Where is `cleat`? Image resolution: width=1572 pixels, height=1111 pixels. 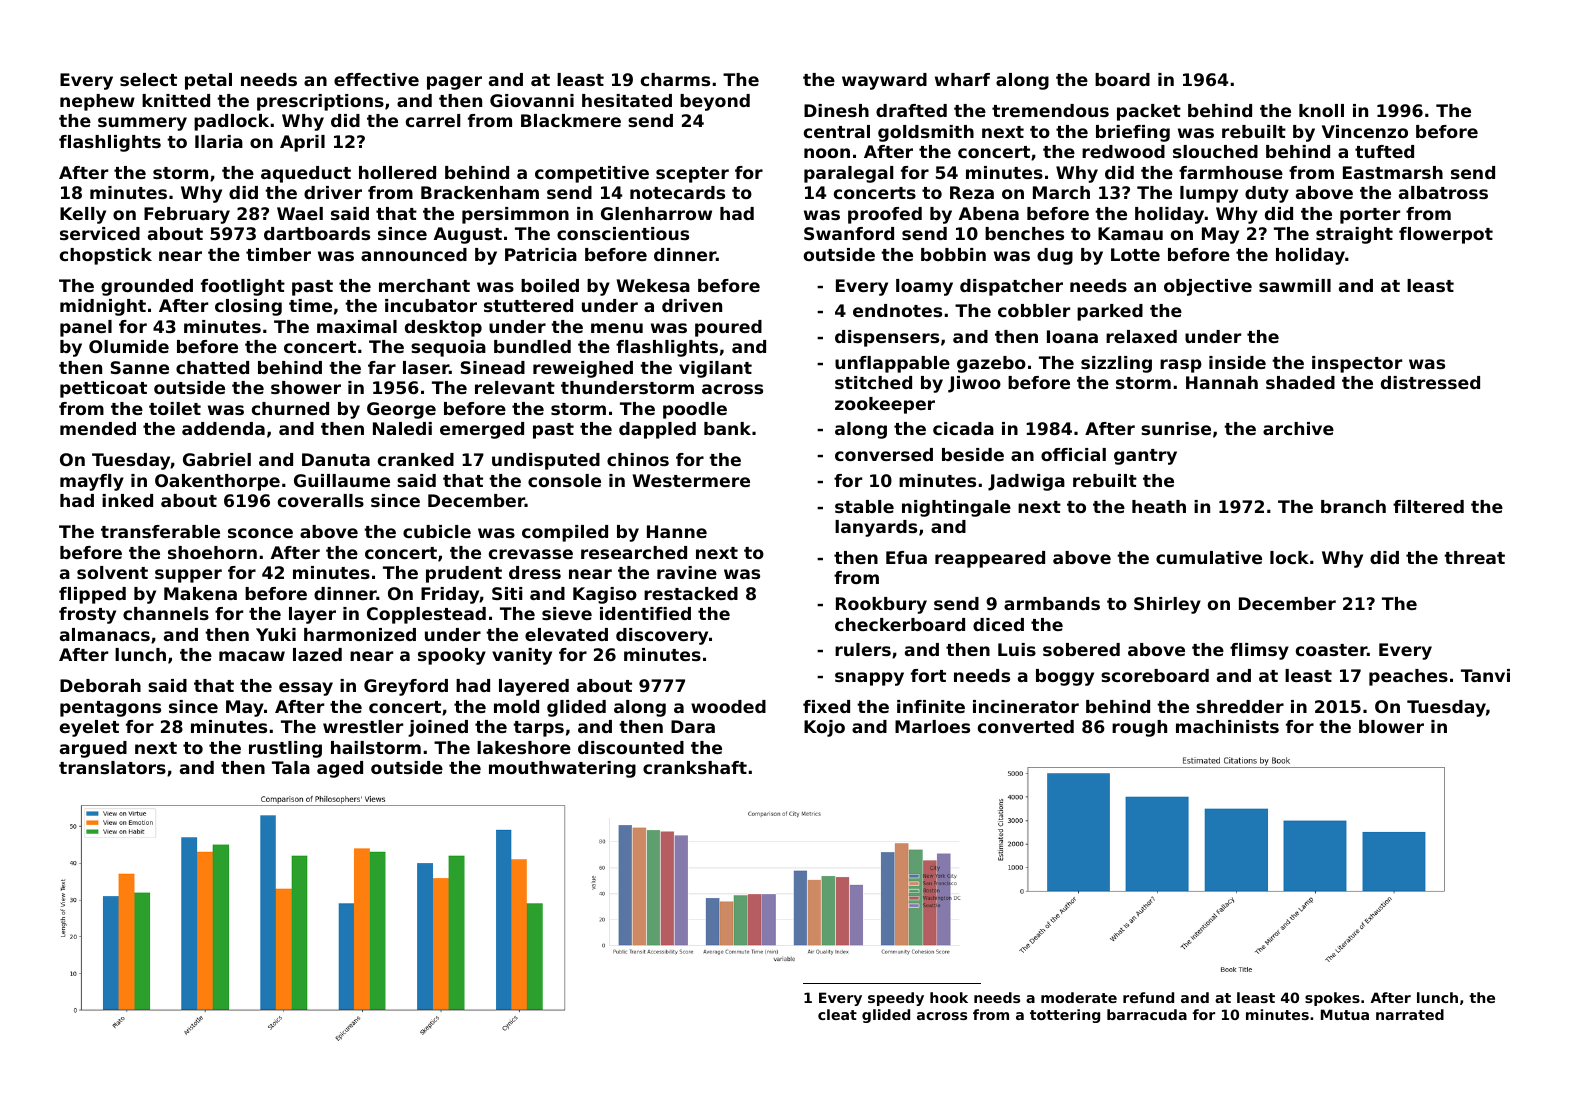 cleat is located at coordinates (837, 1014).
